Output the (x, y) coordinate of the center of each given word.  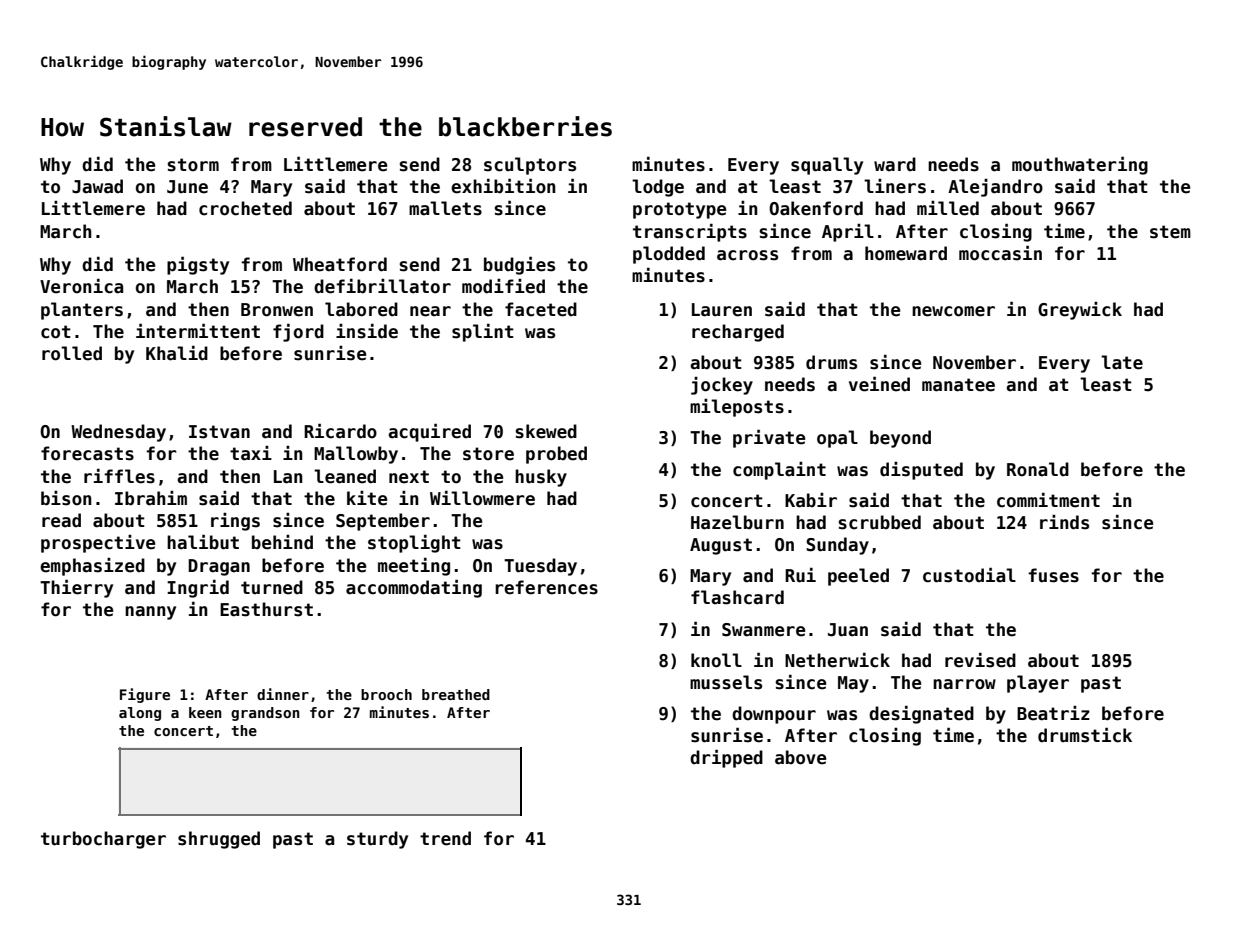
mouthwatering (1080, 166)
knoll (716, 660)
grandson (265, 714)
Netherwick (837, 660)
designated (921, 715)
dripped (726, 759)
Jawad (97, 186)
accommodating (414, 589)
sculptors (530, 166)
